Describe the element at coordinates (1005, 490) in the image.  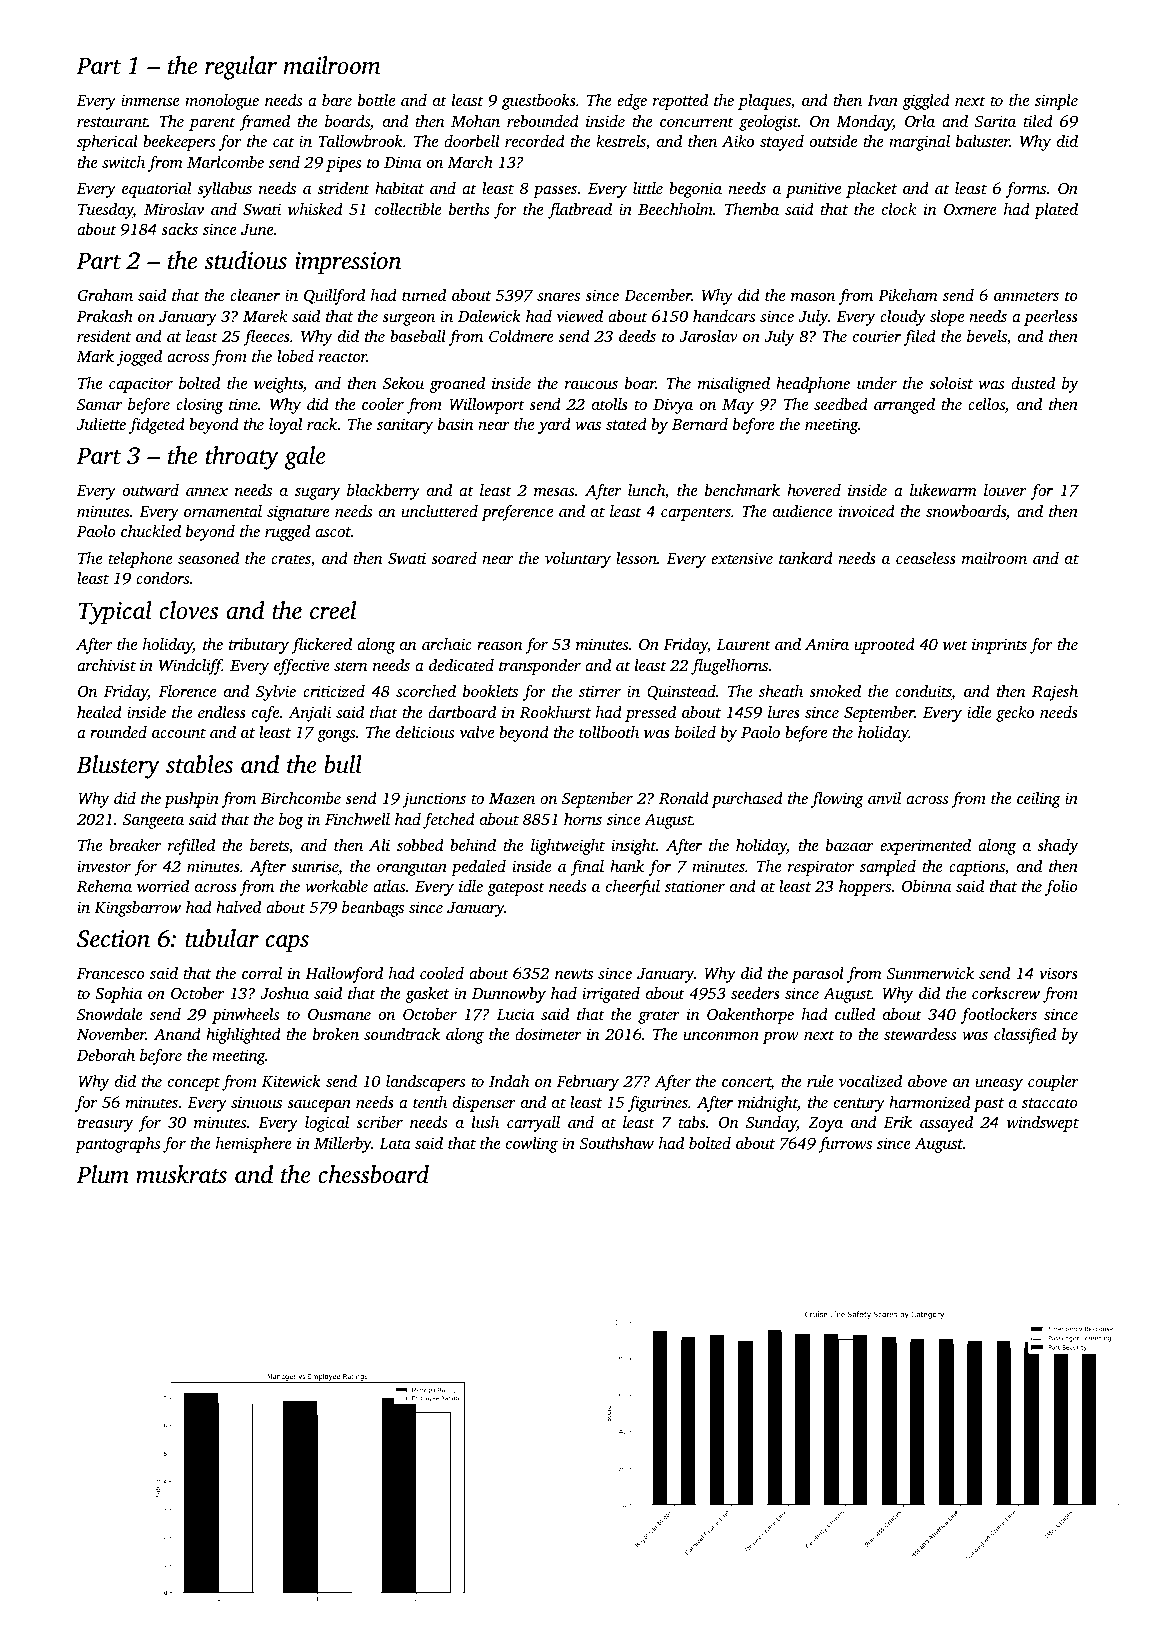
I see `louver` at that location.
